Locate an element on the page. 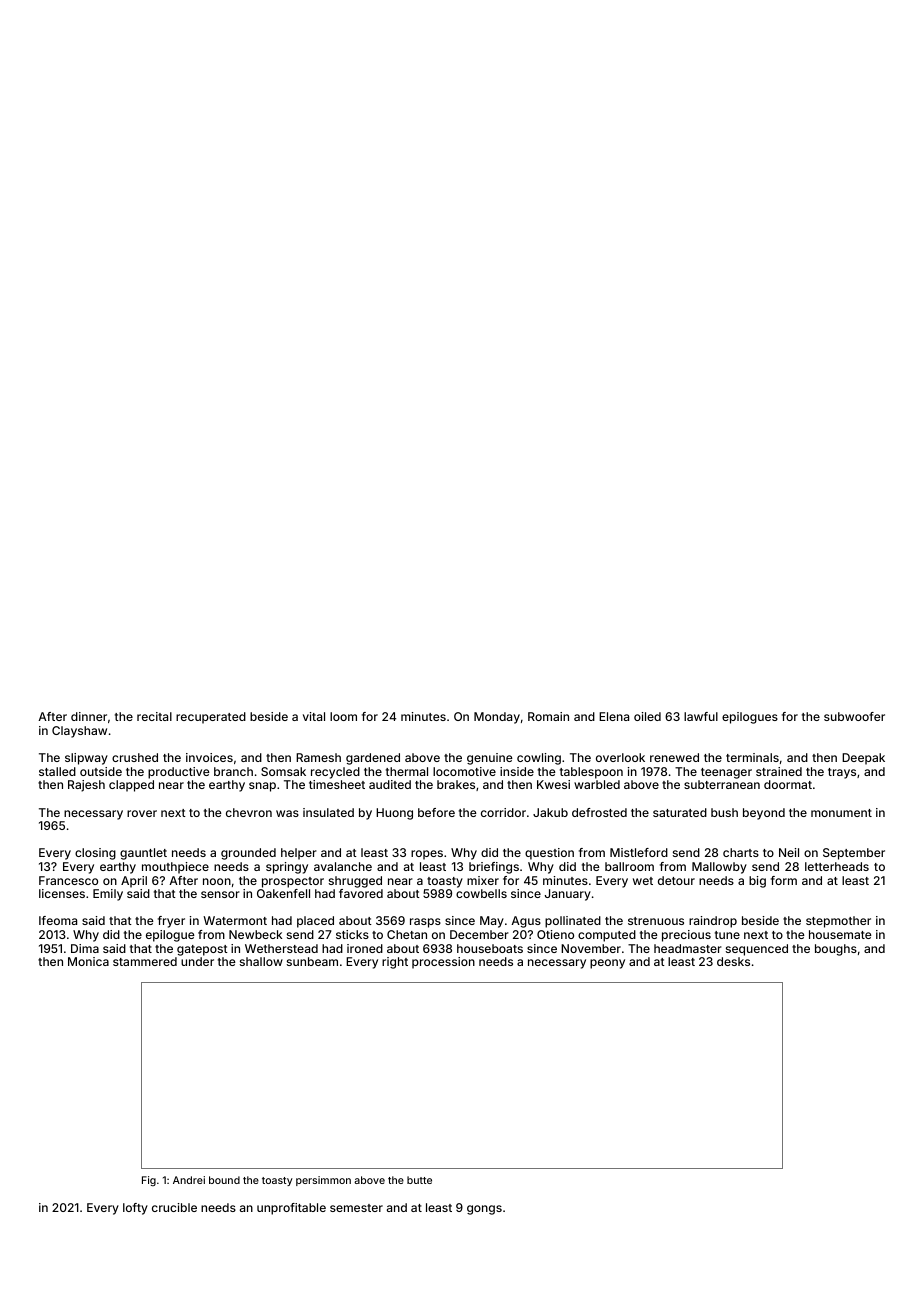  recital is located at coordinates (154, 716).
